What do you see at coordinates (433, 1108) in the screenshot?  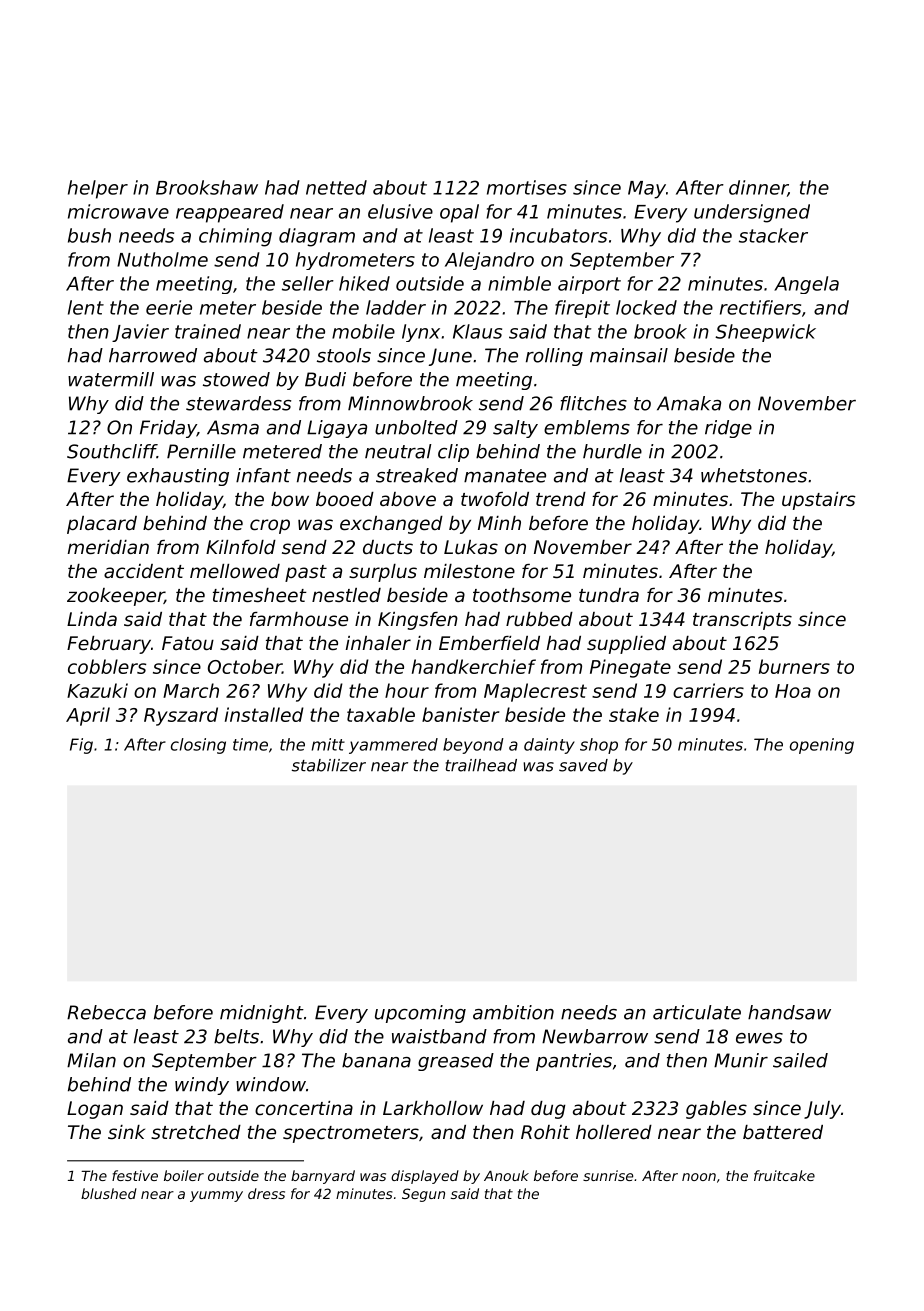 I see `Larkhollow` at bounding box center [433, 1108].
